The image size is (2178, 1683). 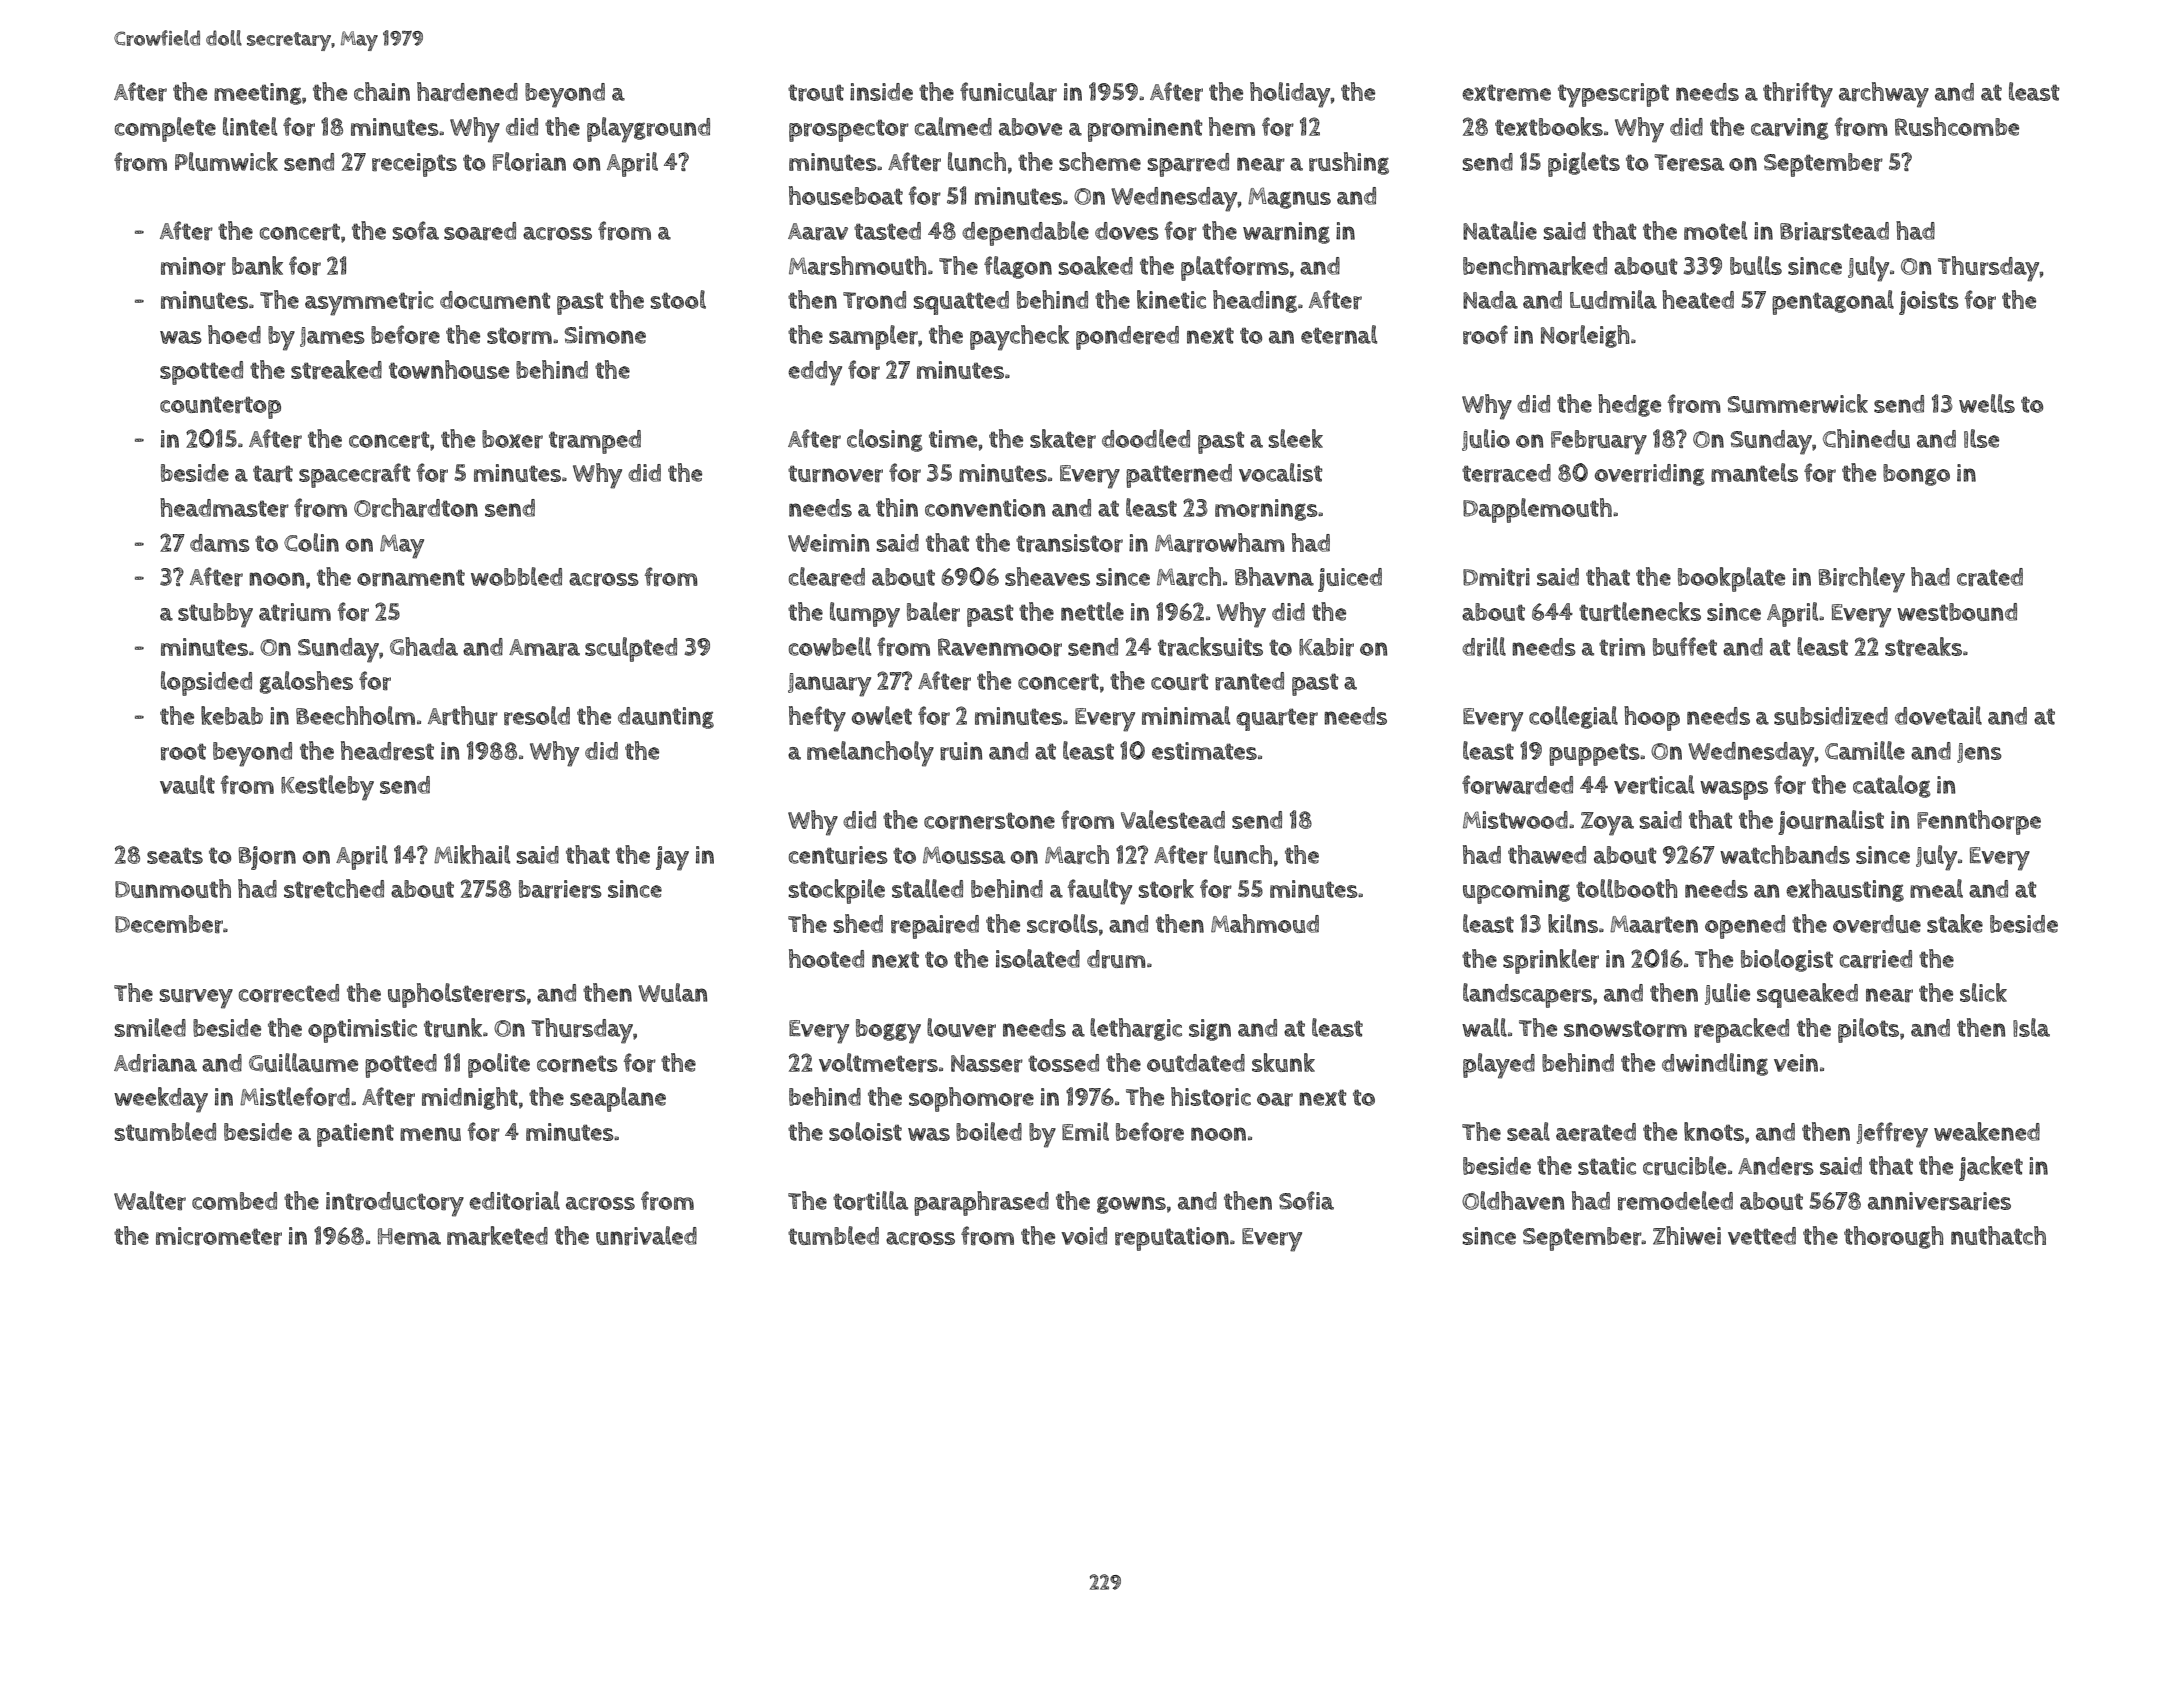 I want to click on hardened, so click(x=467, y=92).
